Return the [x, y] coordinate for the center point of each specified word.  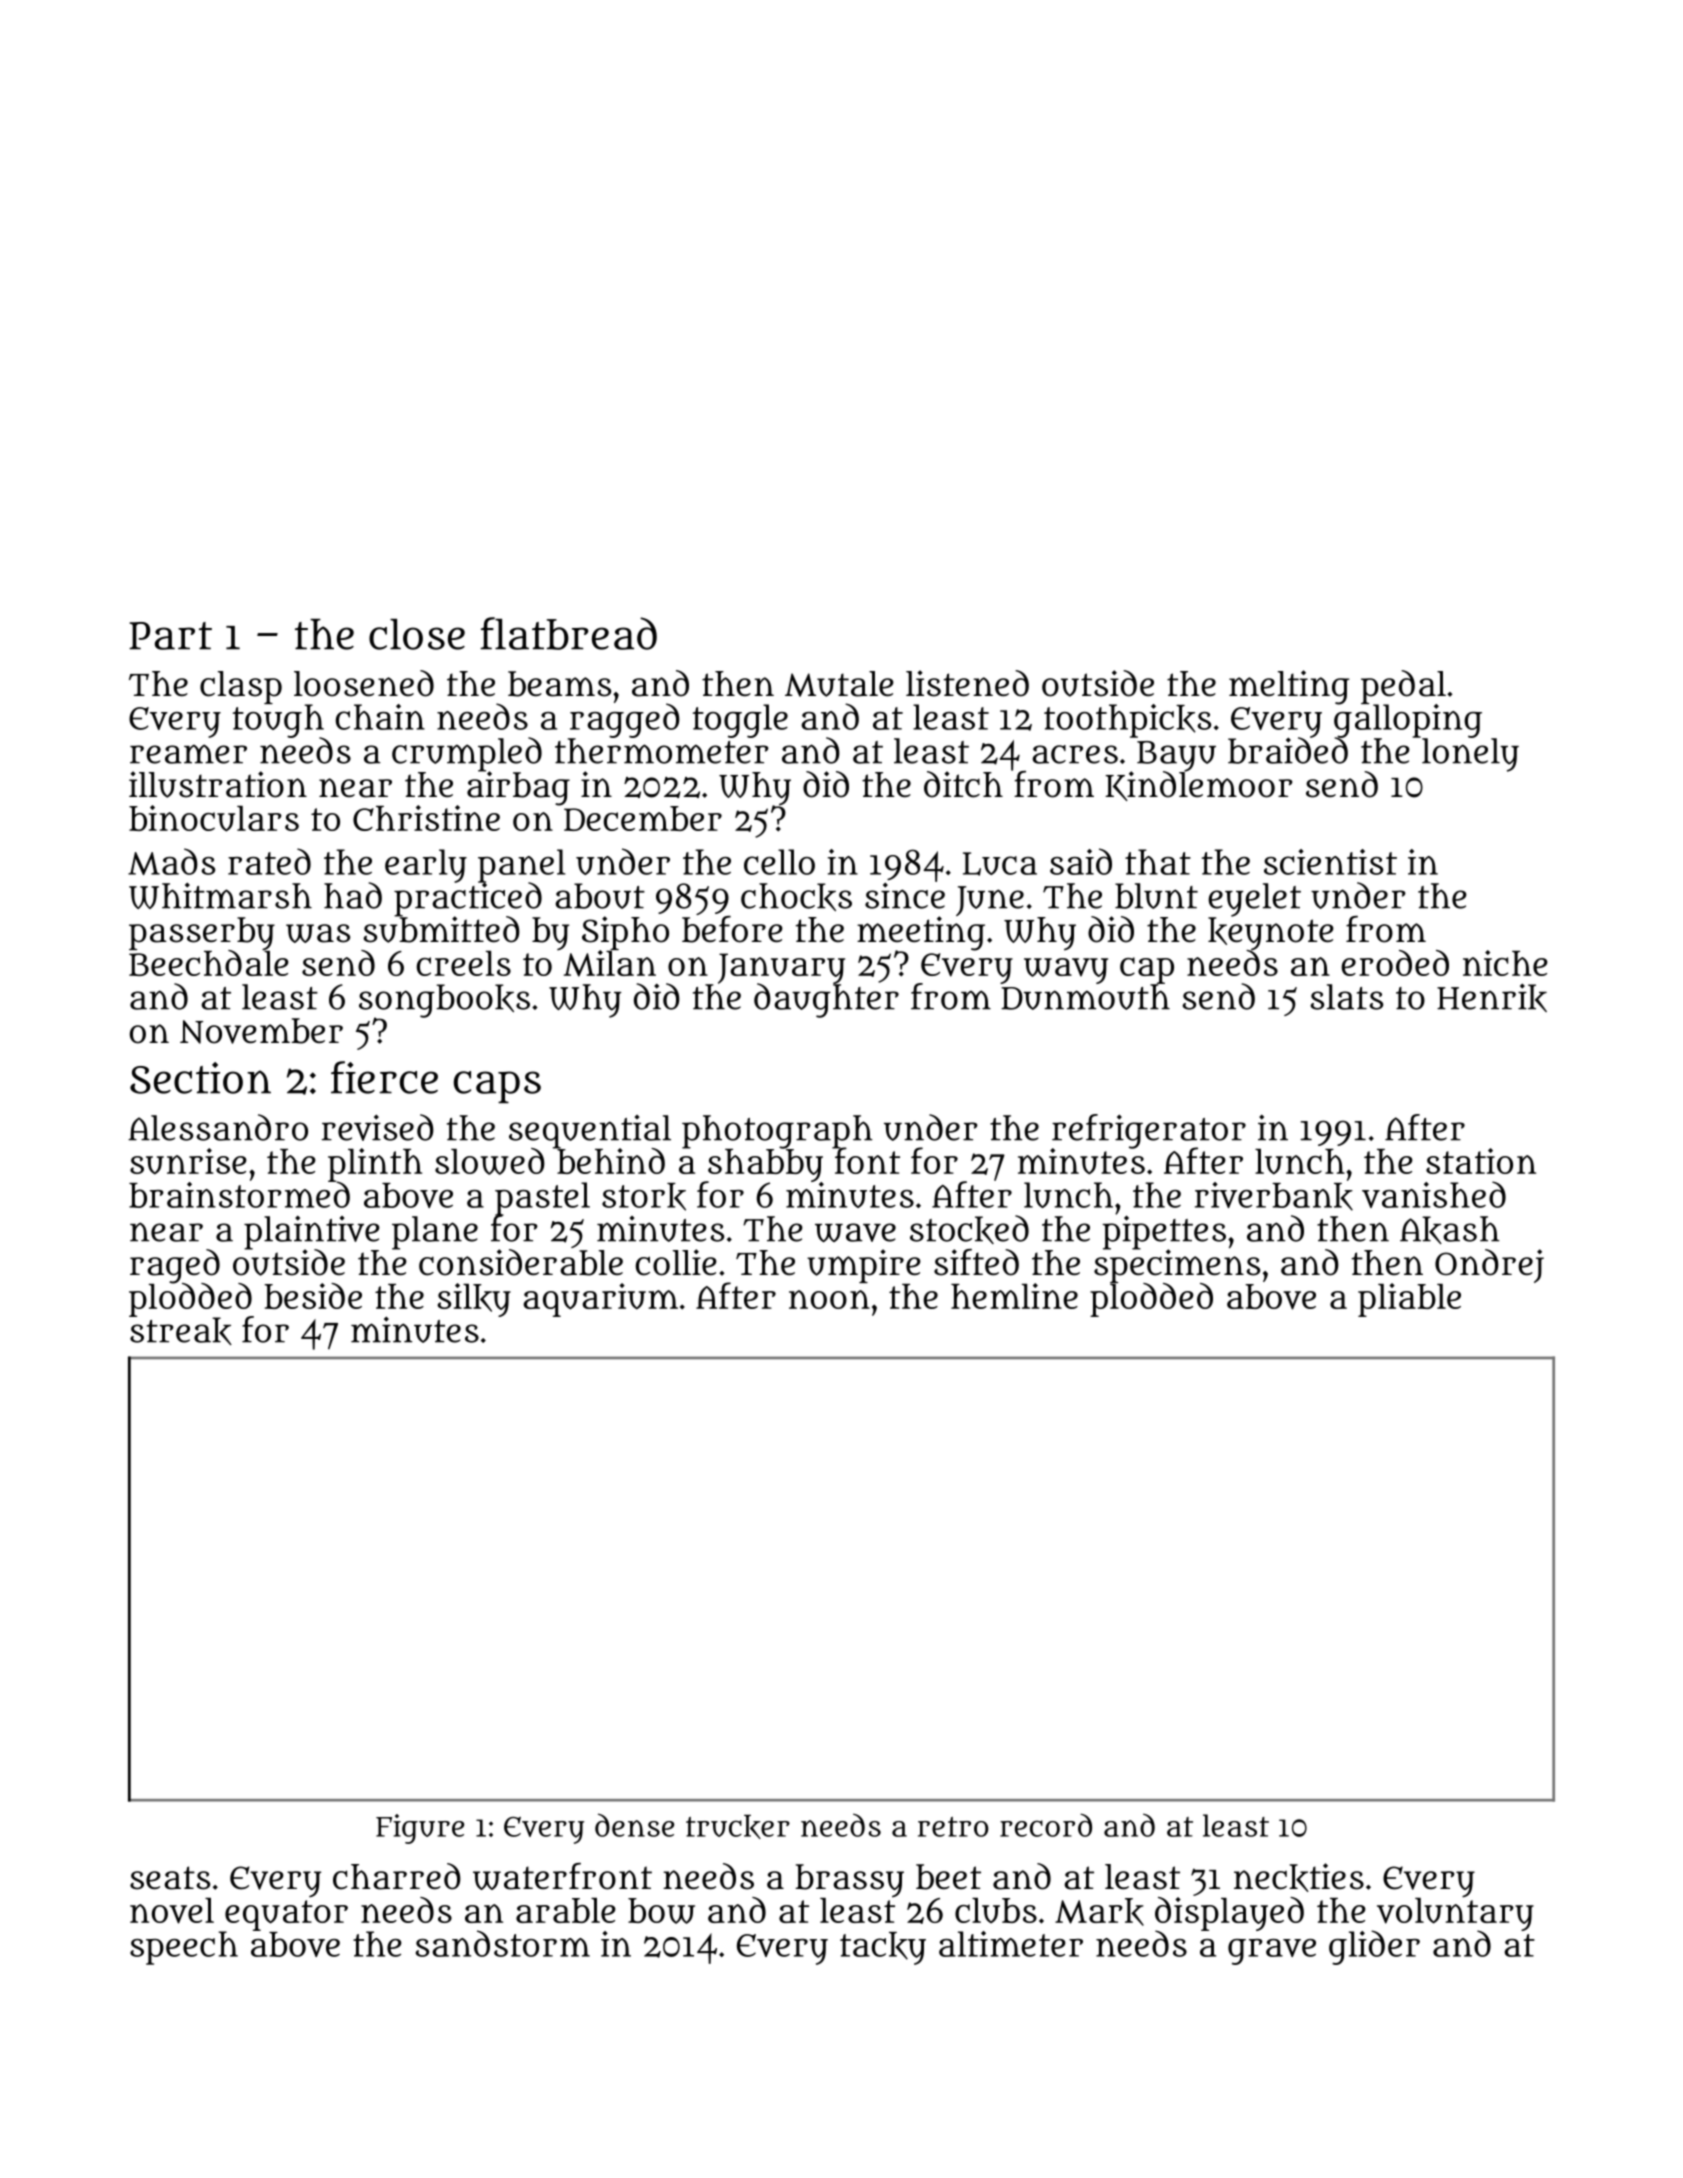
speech [184, 1948]
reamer [188, 754]
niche [1505, 963]
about [600, 896]
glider [1374, 1947]
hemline [1014, 1296]
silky [474, 1300]
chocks [796, 897]
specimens [1177, 1266]
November [261, 1031]
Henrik [1492, 997]
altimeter [1011, 1944]
